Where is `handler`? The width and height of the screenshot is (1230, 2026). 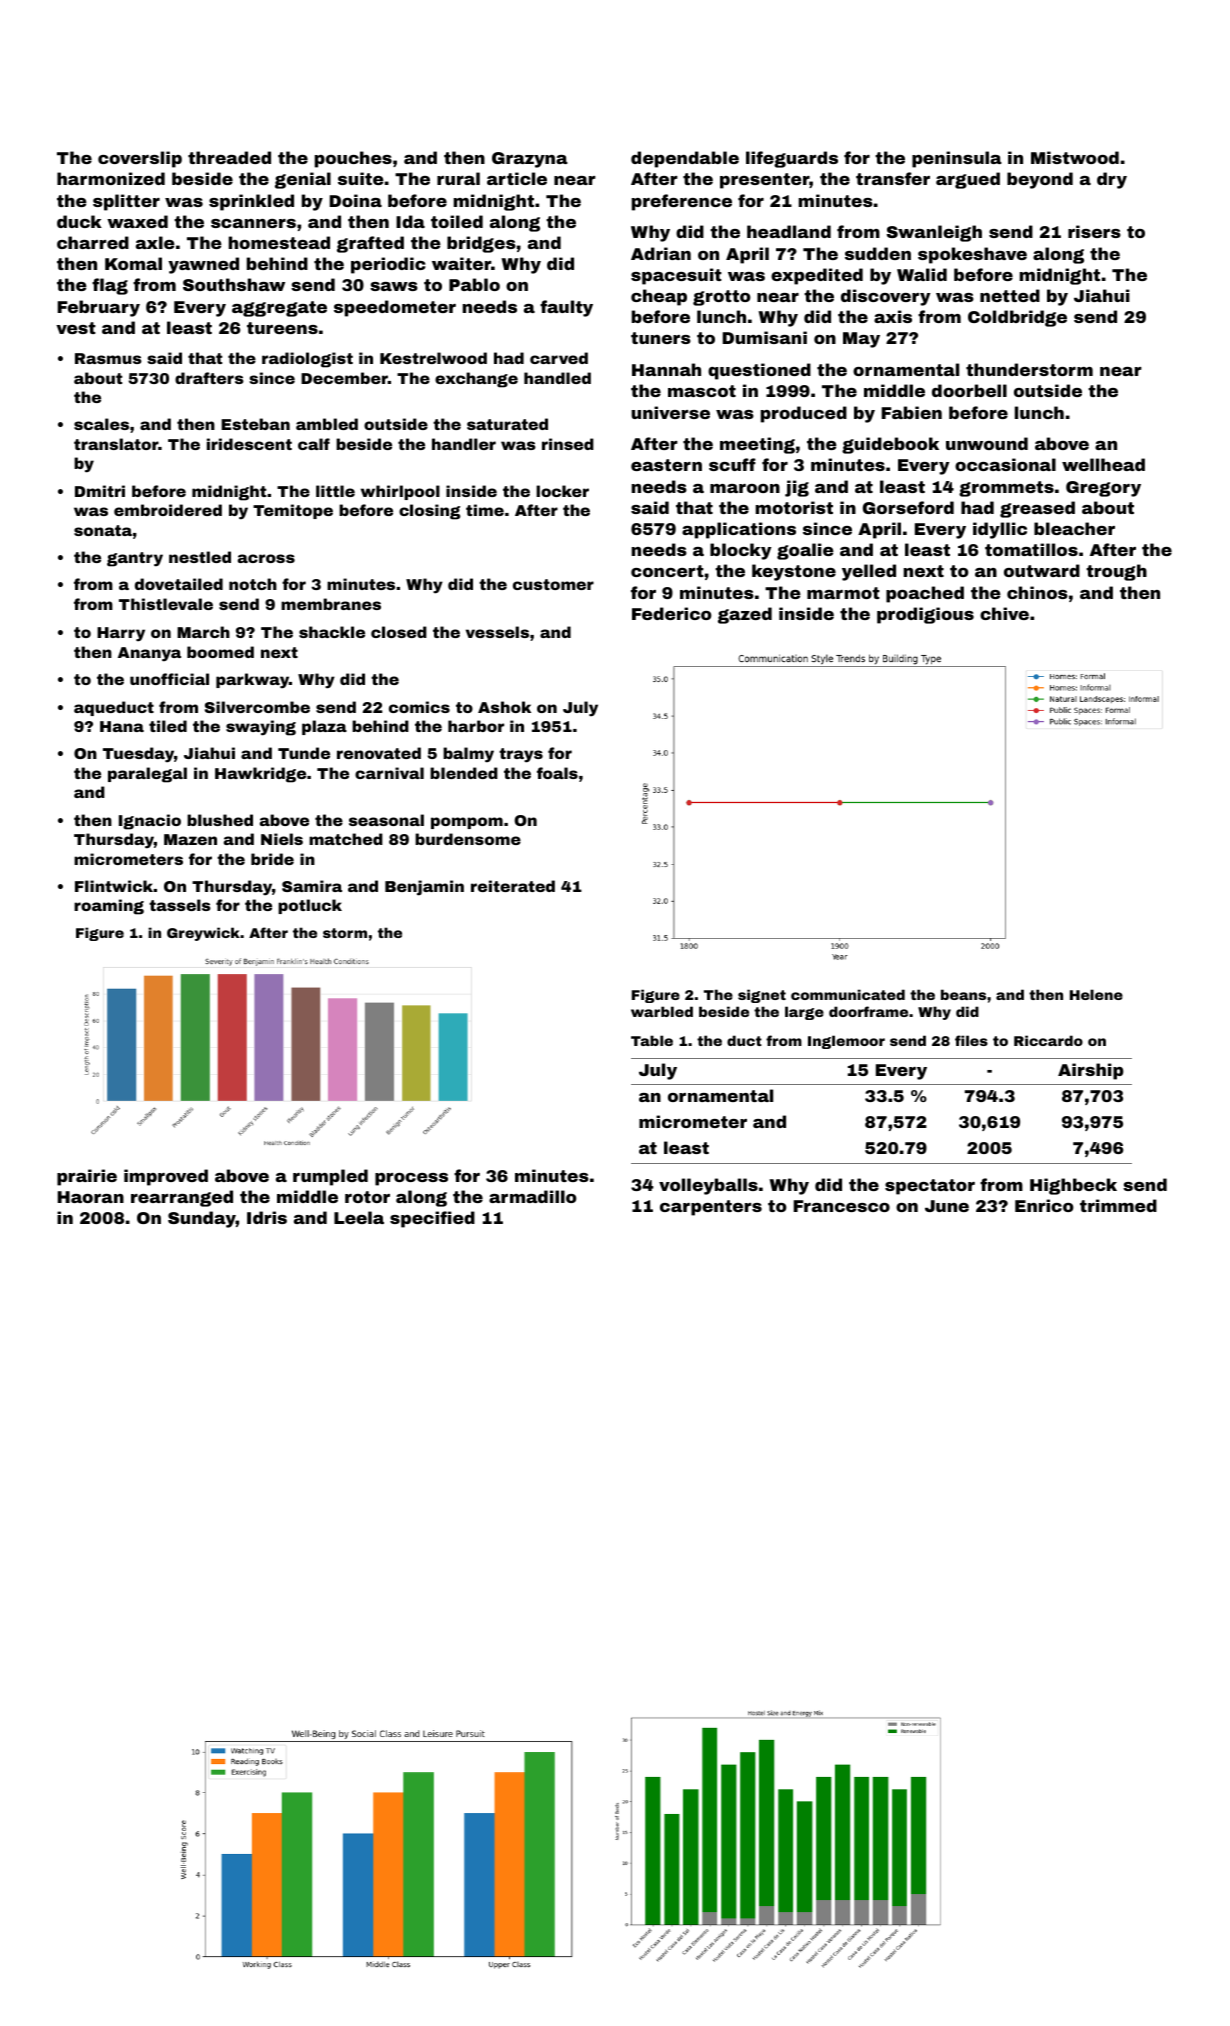
handler is located at coordinates (464, 444).
